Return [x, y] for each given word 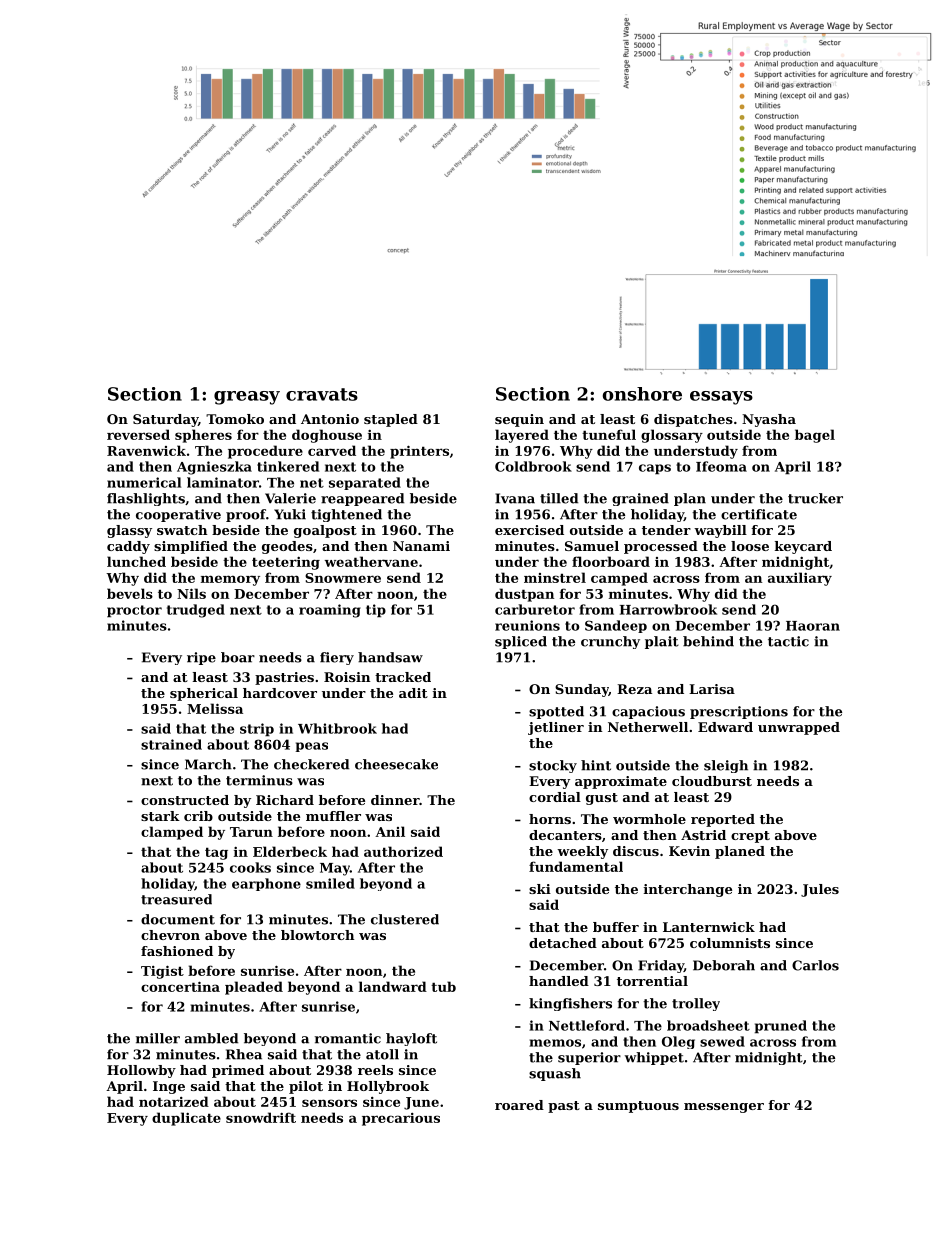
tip [376, 611]
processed [661, 547]
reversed [138, 434]
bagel [815, 436]
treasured [176, 899]
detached [563, 943]
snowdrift [261, 1117]
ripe [201, 658]
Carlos [815, 965]
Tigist [162, 972]
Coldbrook [533, 466]
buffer [616, 927]
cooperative [178, 515]
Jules [820, 890]
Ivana [515, 498]
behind [708, 641]
